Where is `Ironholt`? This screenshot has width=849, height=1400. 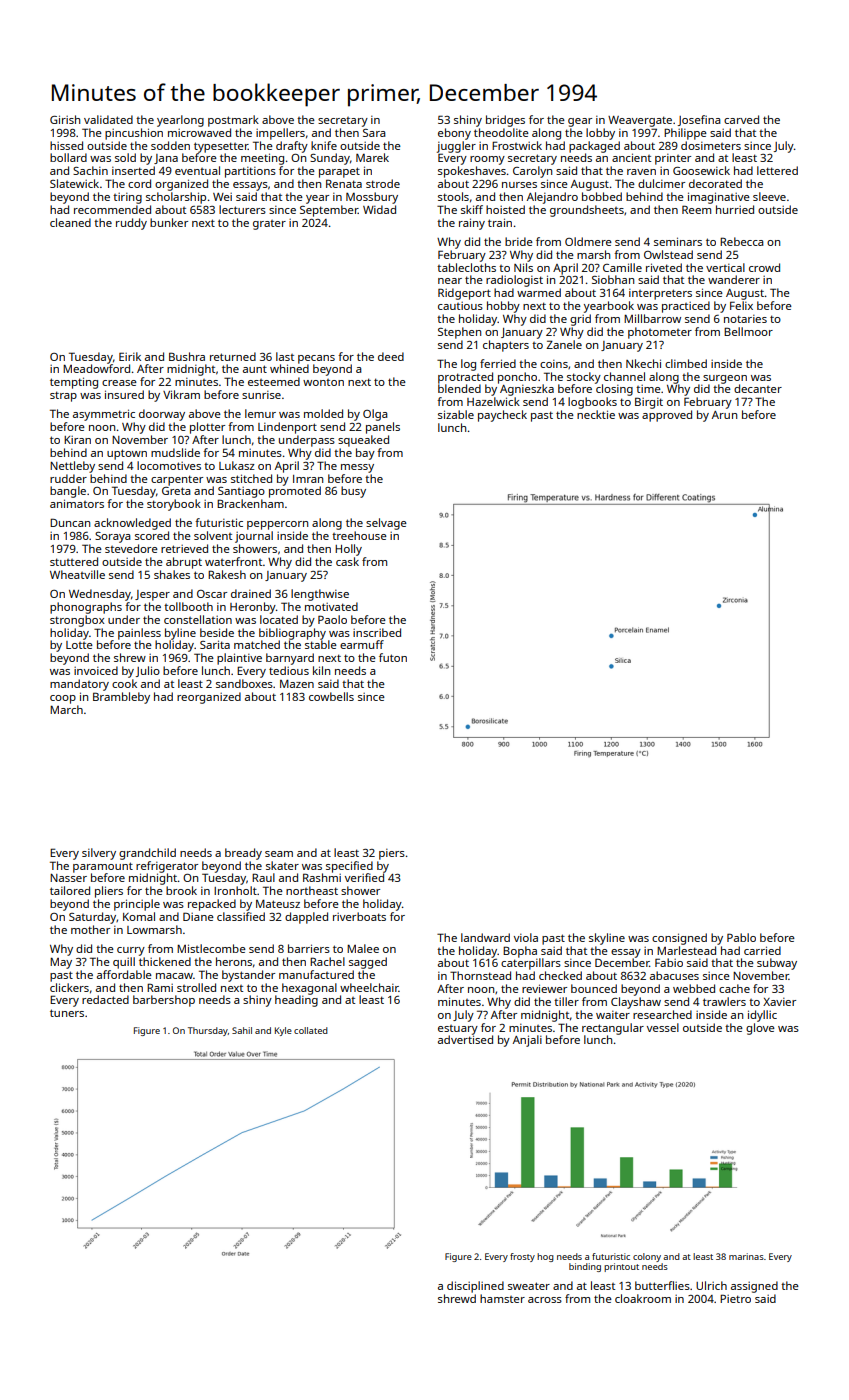 Ironholt is located at coordinates (235, 890).
